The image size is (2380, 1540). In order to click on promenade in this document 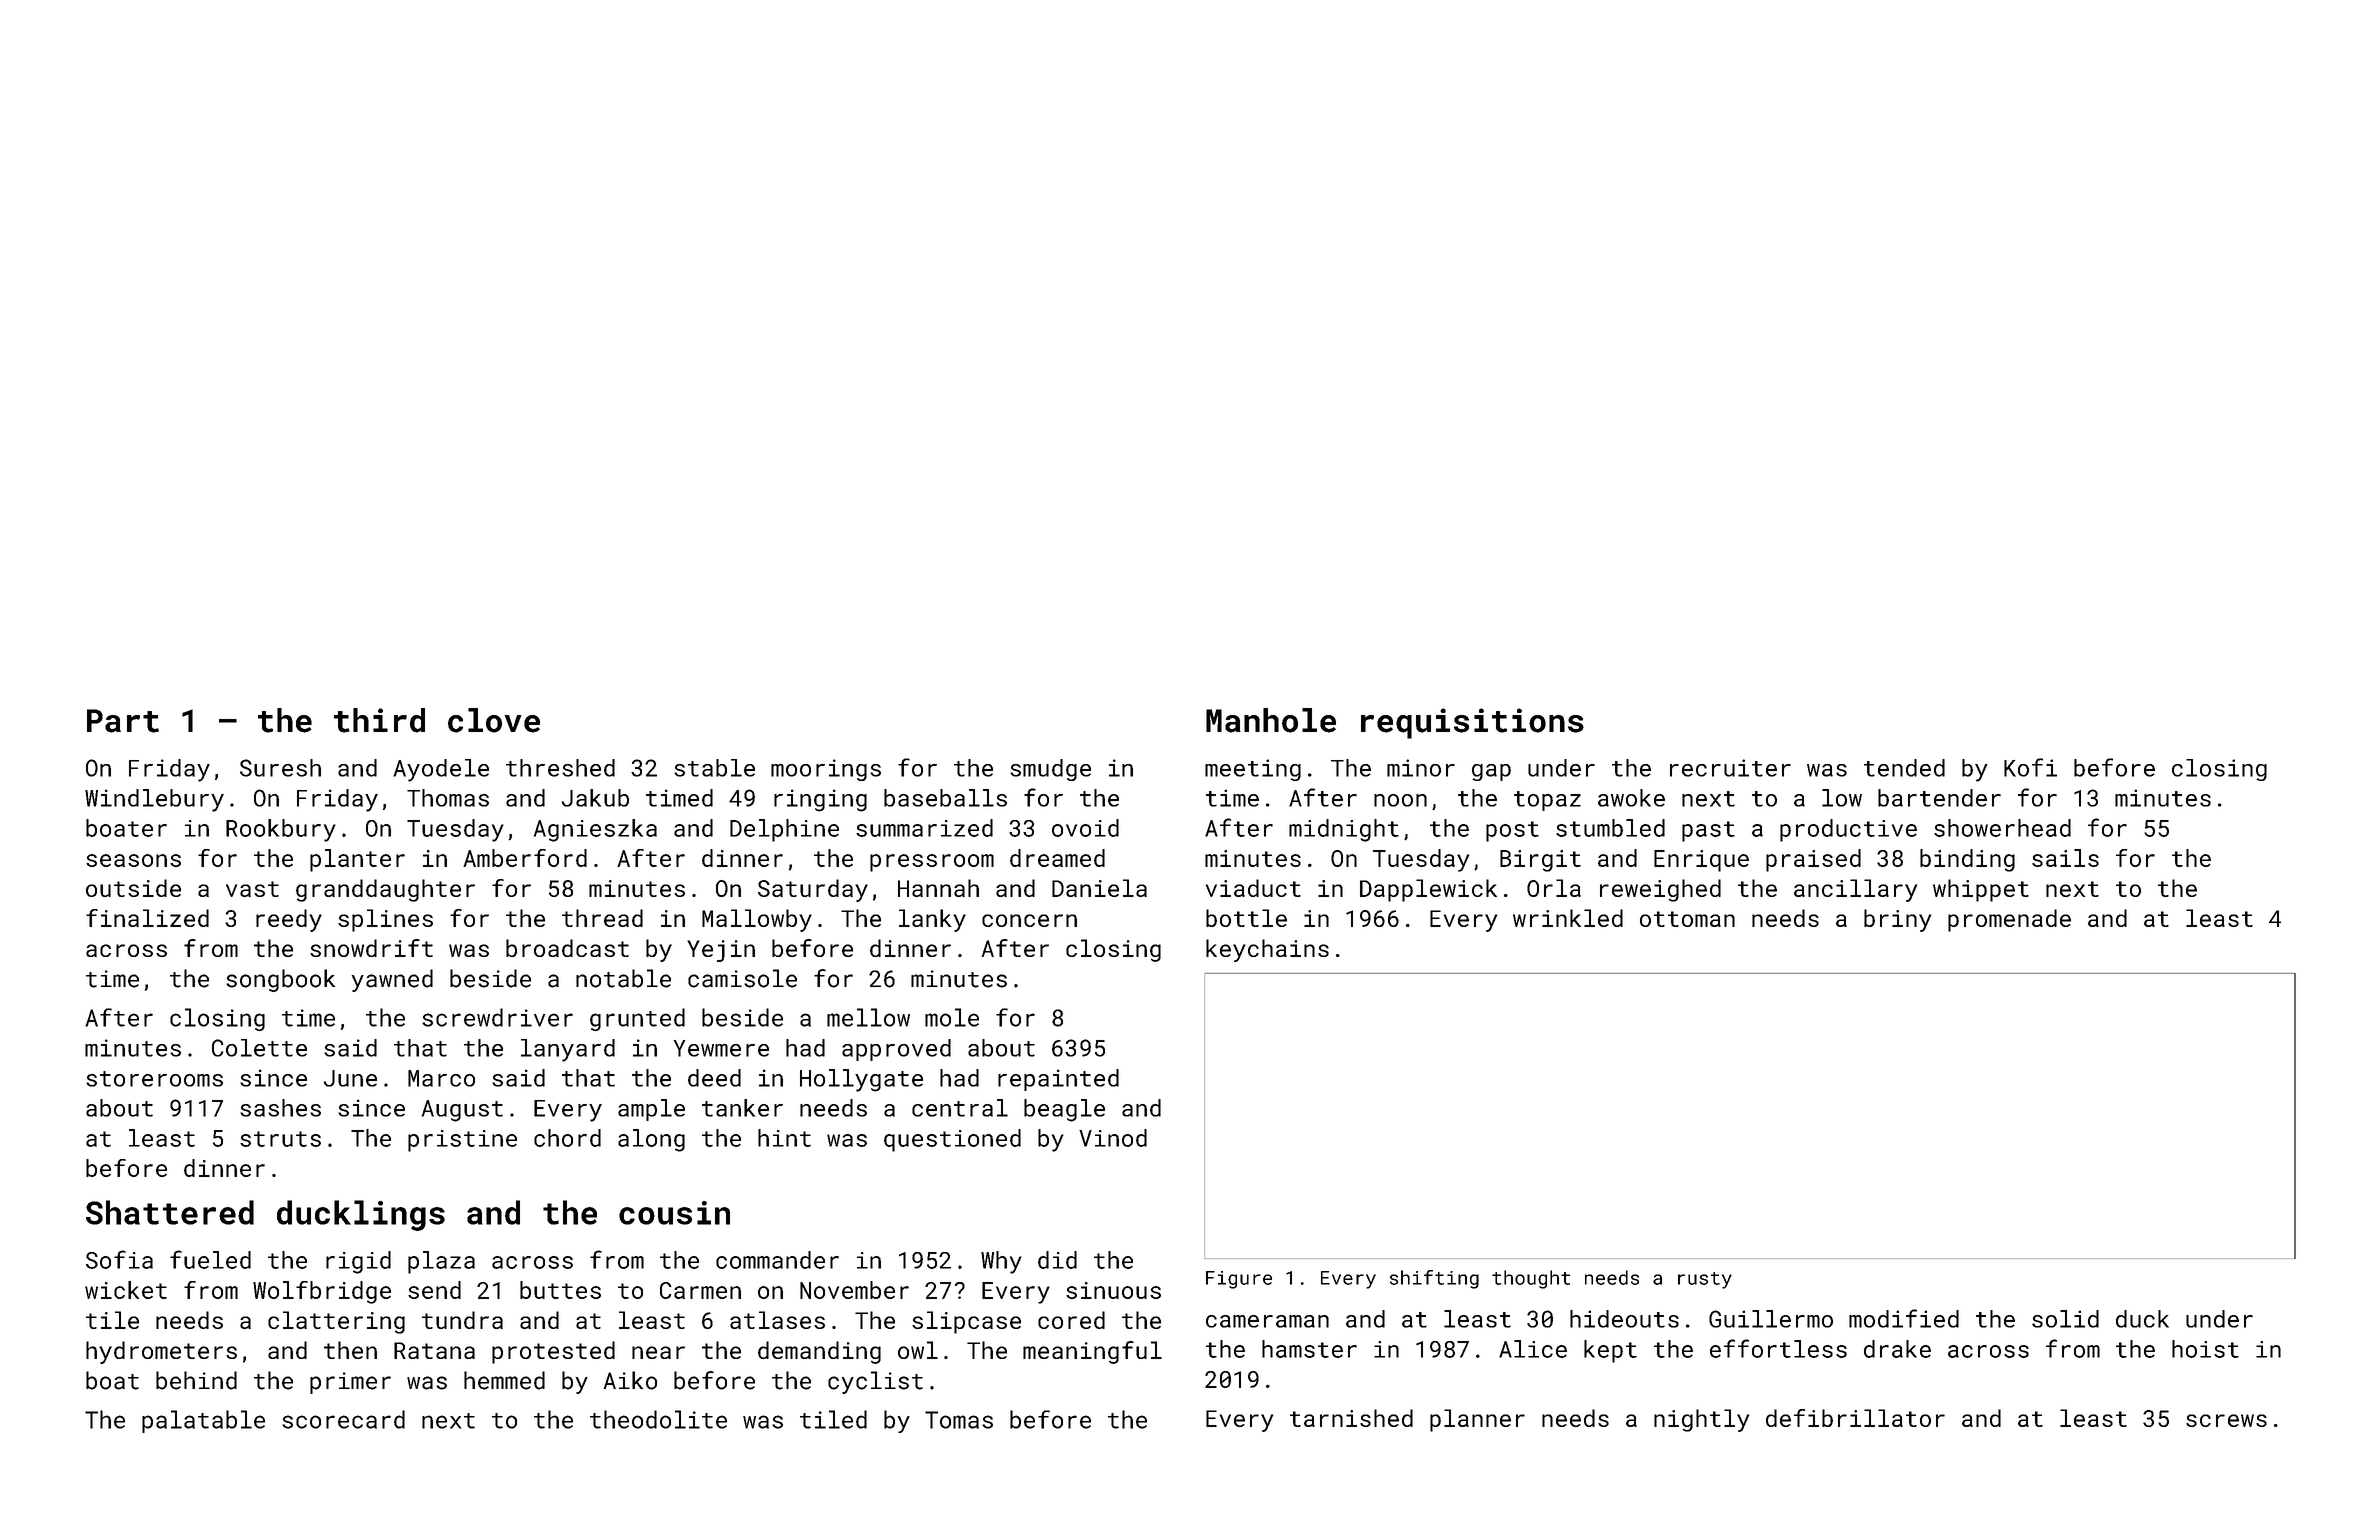, I will do `click(2009, 920)`.
